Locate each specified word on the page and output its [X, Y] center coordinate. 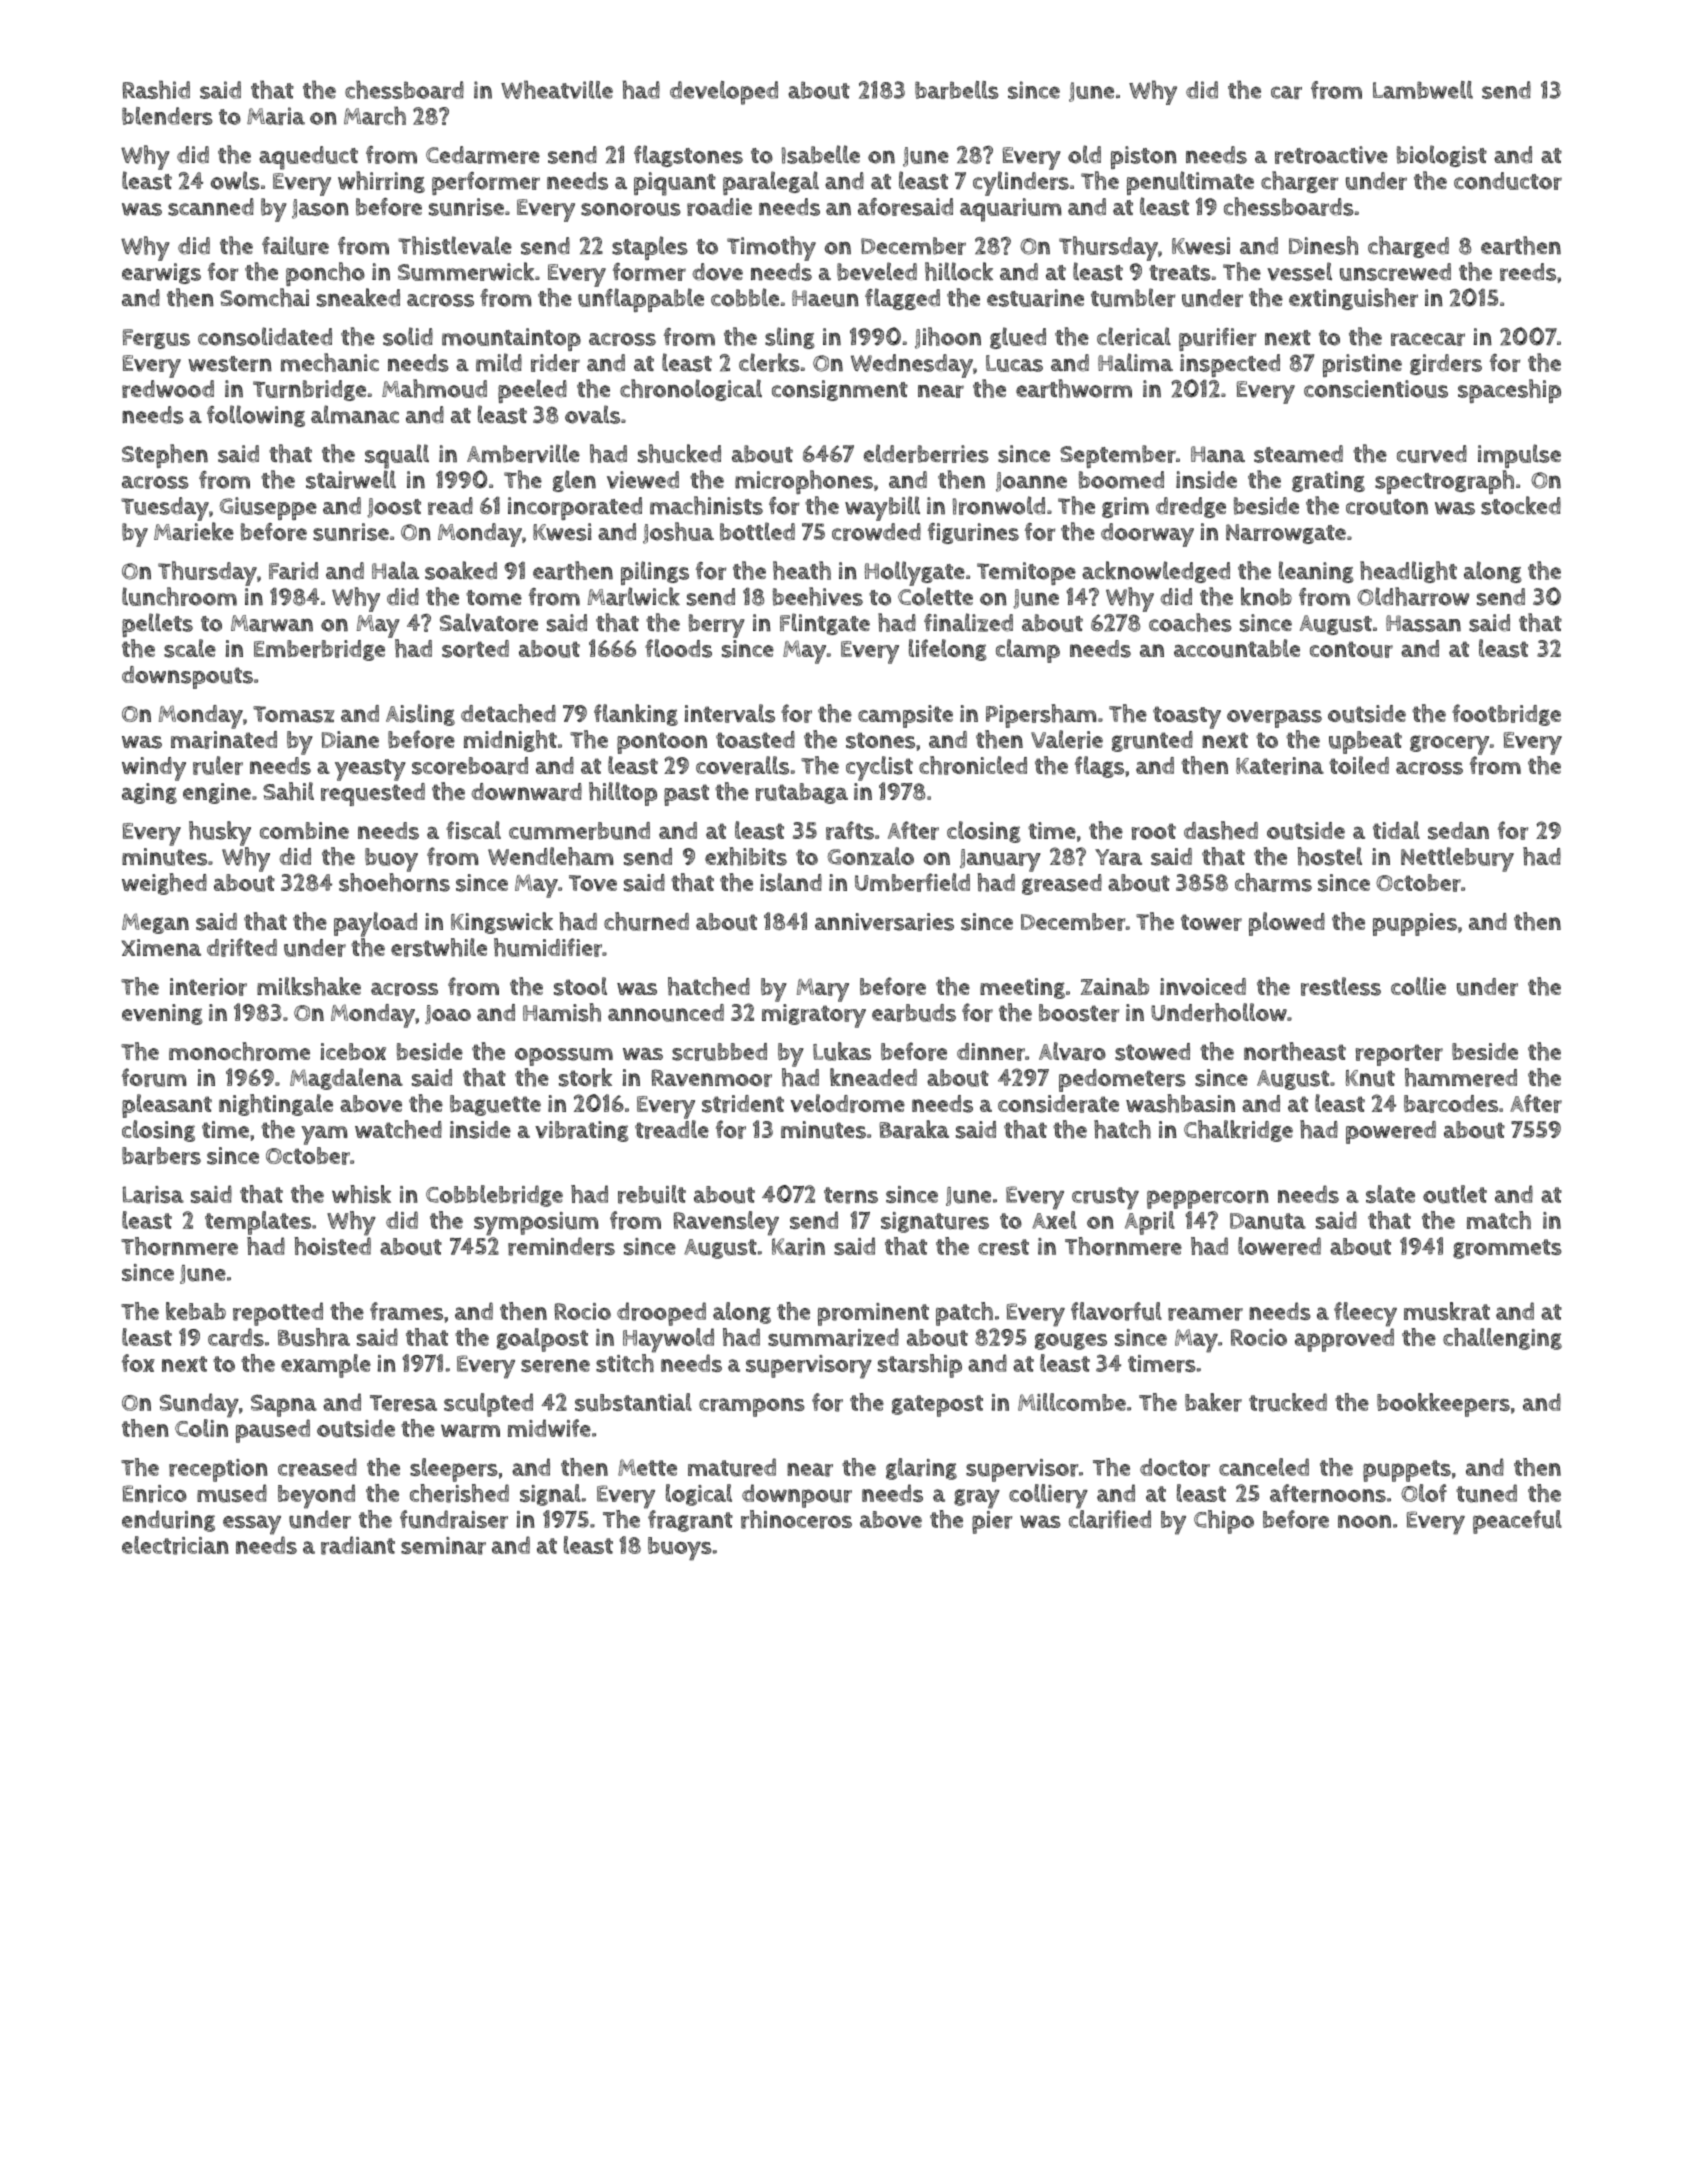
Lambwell [1423, 90]
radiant [358, 1545]
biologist [1442, 156]
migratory [814, 1016]
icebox [353, 1051]
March [375, 115]
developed [724, 93]
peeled [532, 391]
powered [1391, 1132]
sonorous [631, 209]
